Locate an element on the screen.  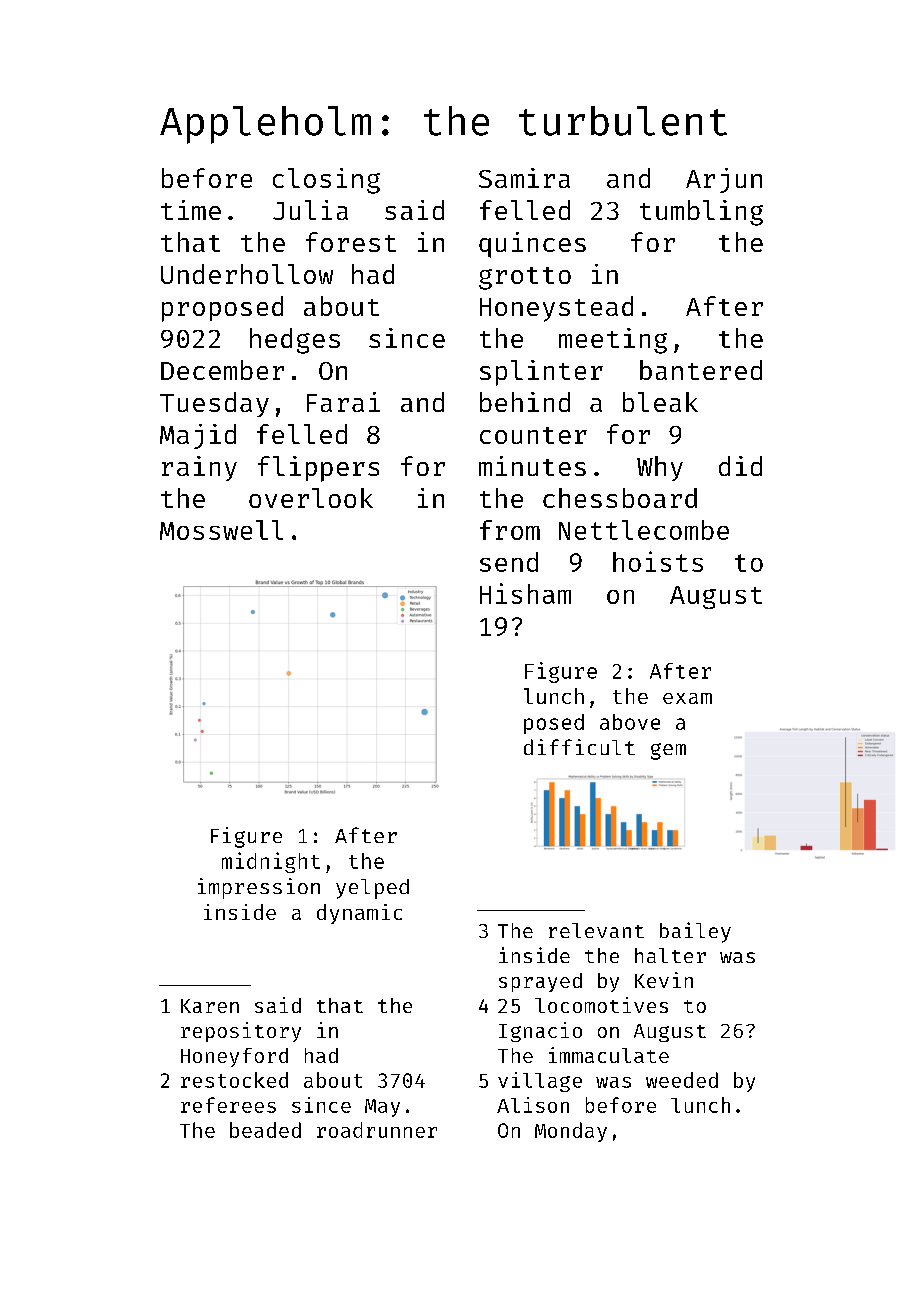
Mosswell is located at coordinates (221, 530).
